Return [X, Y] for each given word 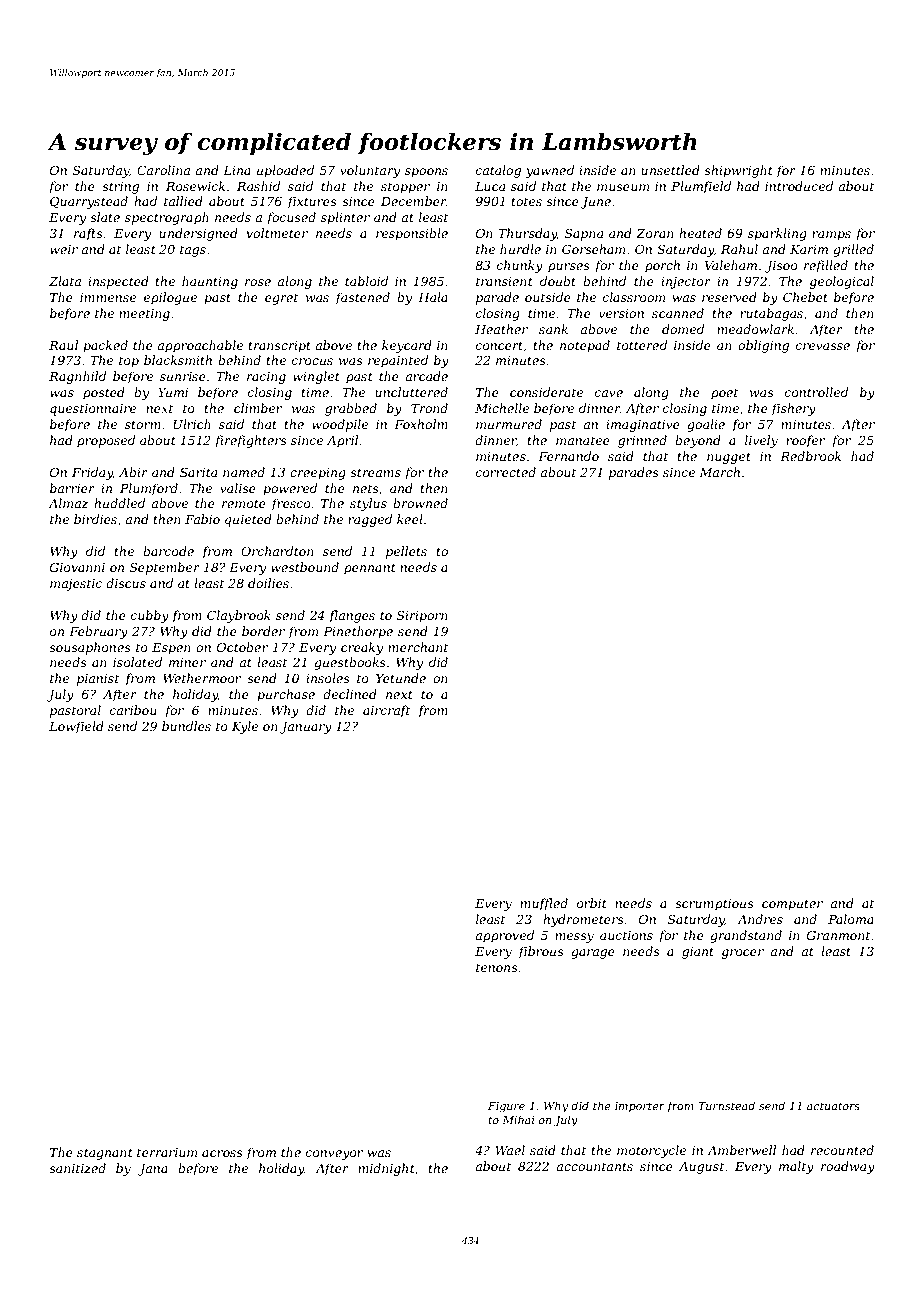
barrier [72, 488]
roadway [848, 1167]
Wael [510, 1150]
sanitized [77, 1168]
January [306, 728]
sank [553, 329]
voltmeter [277, 233]
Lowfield [76, 727]
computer [792, 905]
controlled [816, 392]
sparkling [777, 234]
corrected [506, 472]
